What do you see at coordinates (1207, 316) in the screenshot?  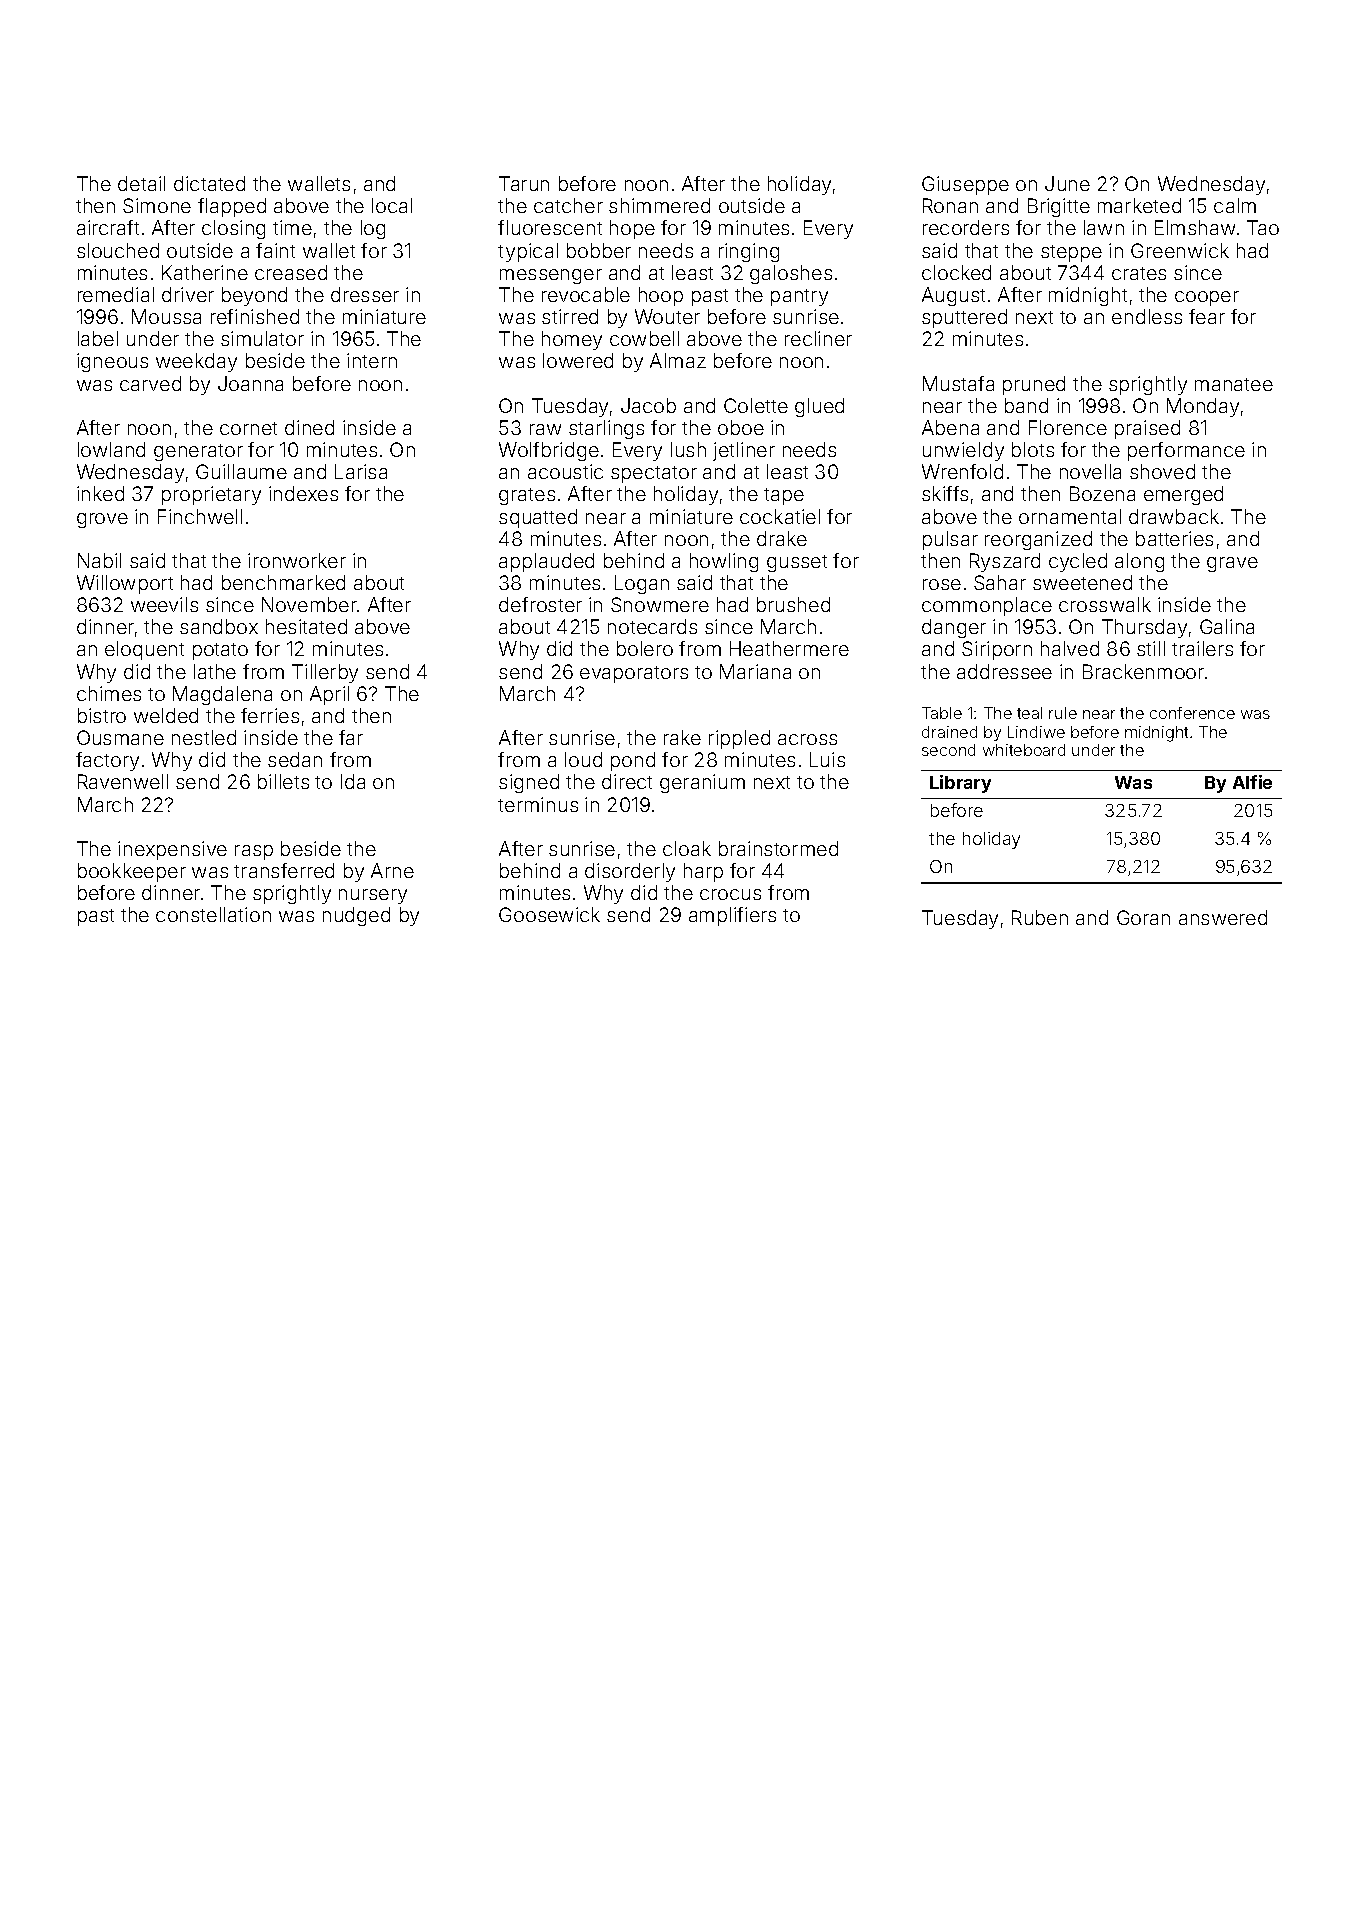 I see `fear` at bounding box center [1207, 316].
